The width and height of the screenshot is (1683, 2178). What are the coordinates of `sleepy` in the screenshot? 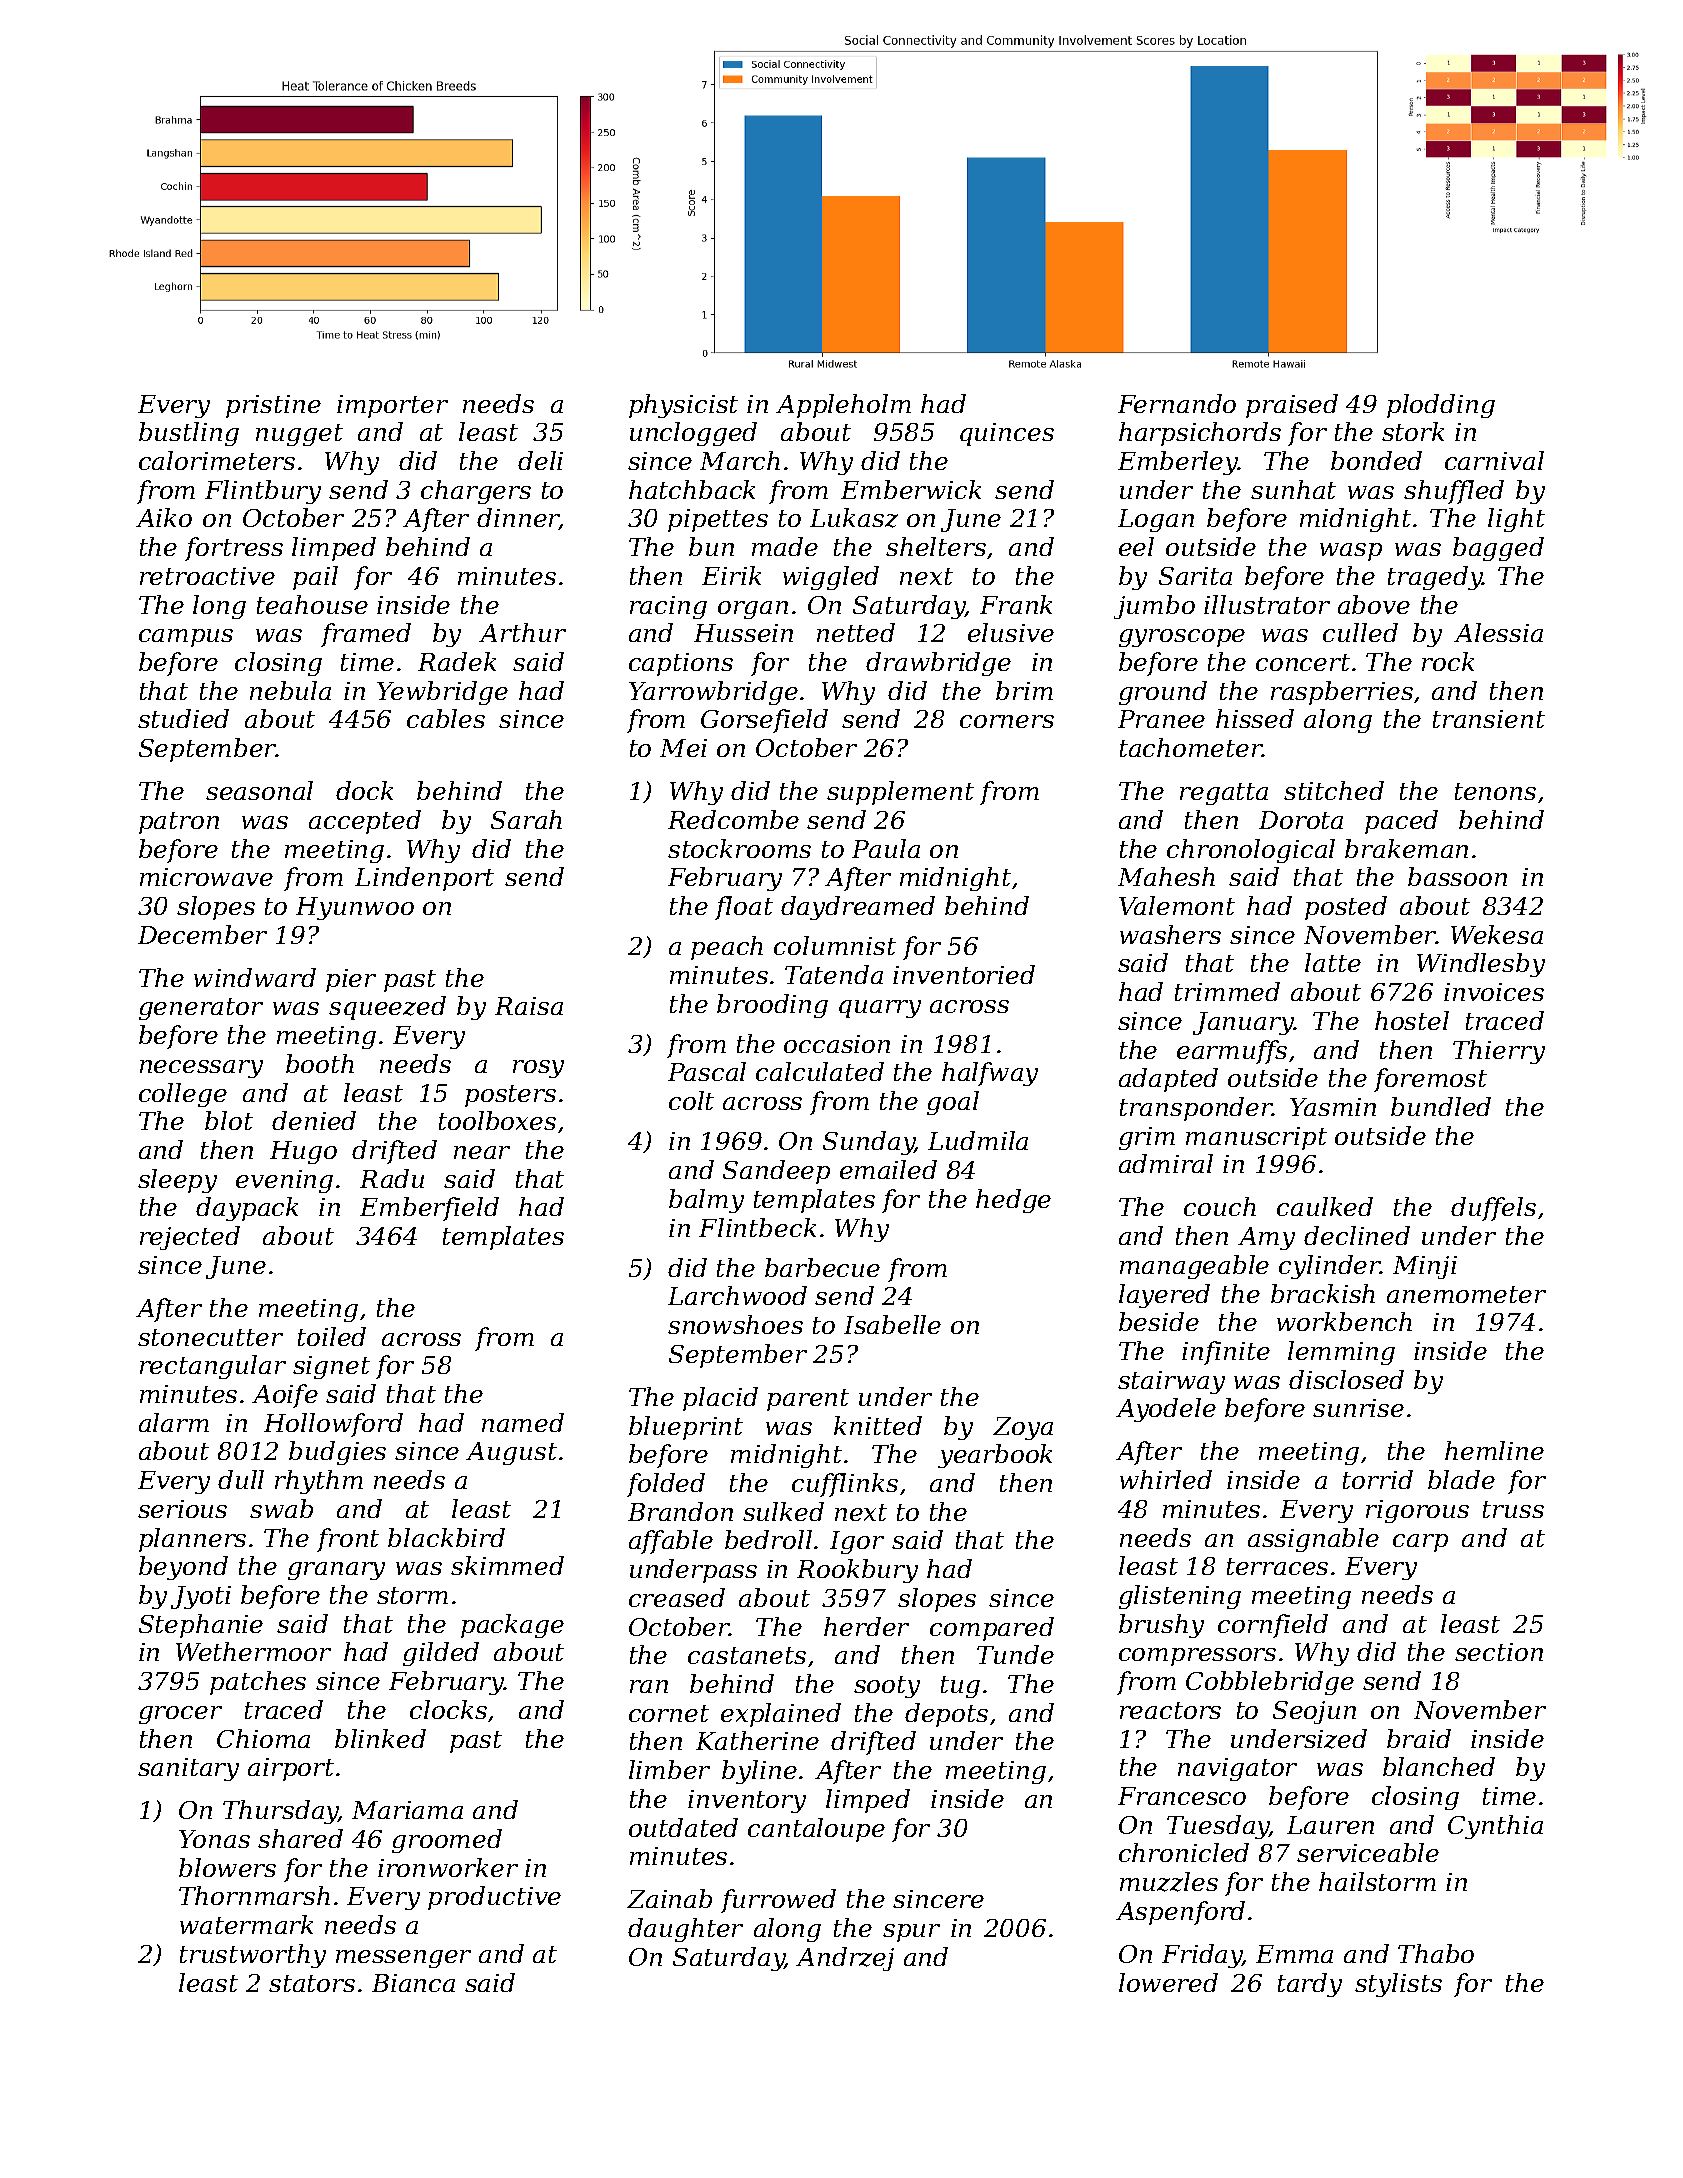 It's located at (177, 1181).
